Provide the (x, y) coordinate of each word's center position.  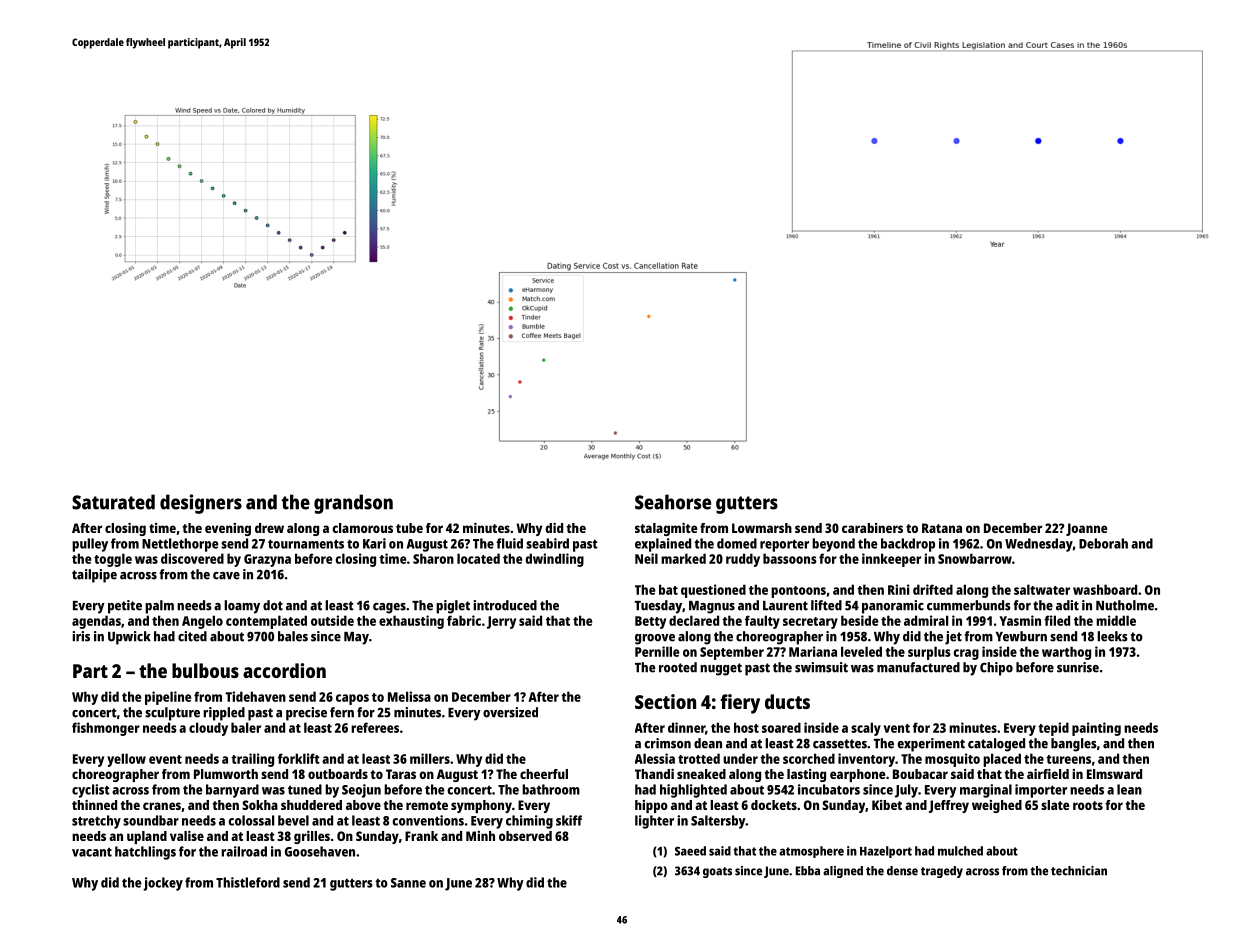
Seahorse (673, 502)
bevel (293, 820)
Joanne (1087, 529)
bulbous (205, 670)
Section (665, 701)
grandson (353, 504)
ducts (787, 701)
